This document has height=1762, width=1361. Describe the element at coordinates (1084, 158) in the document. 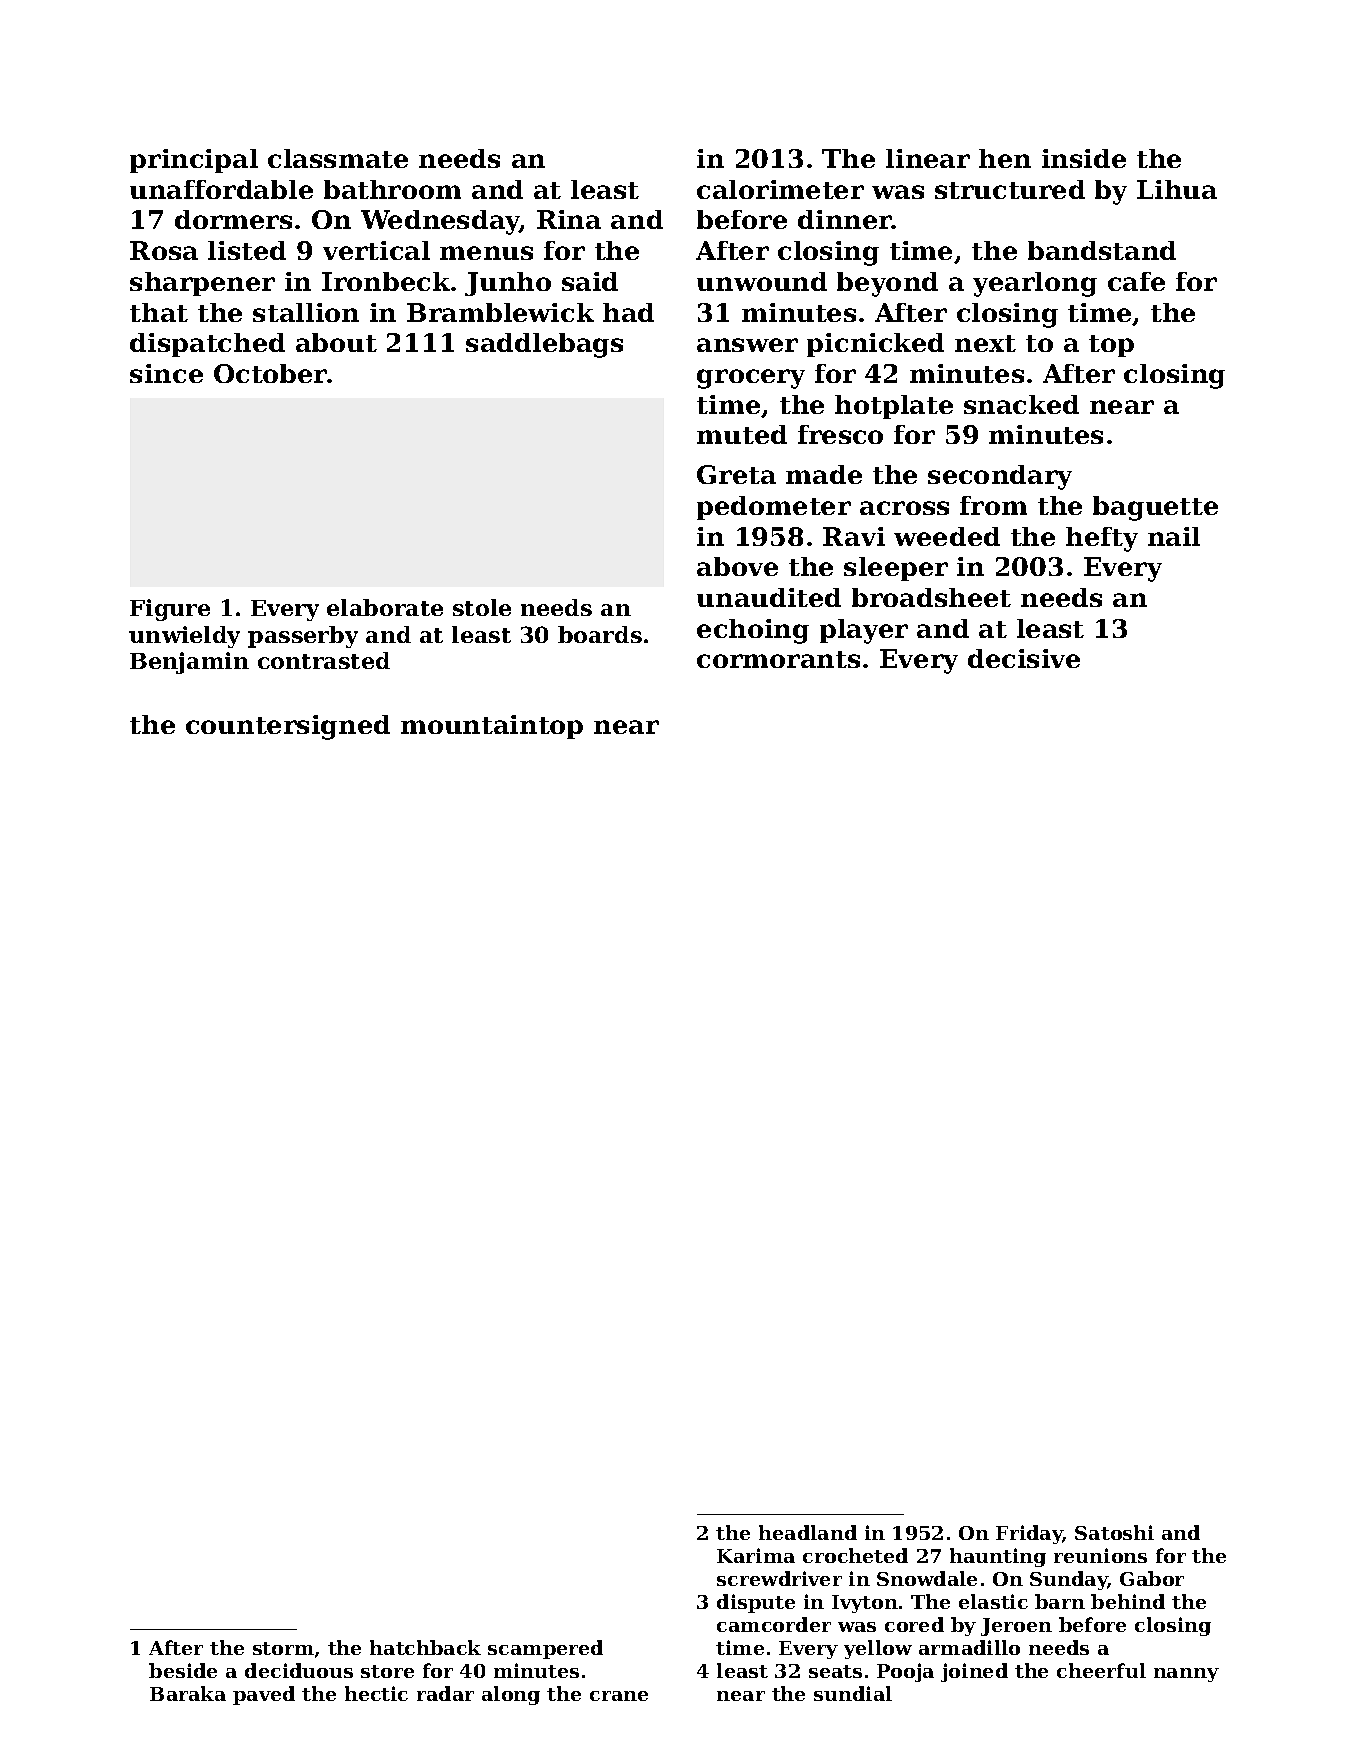

I see `inside` at that location.
